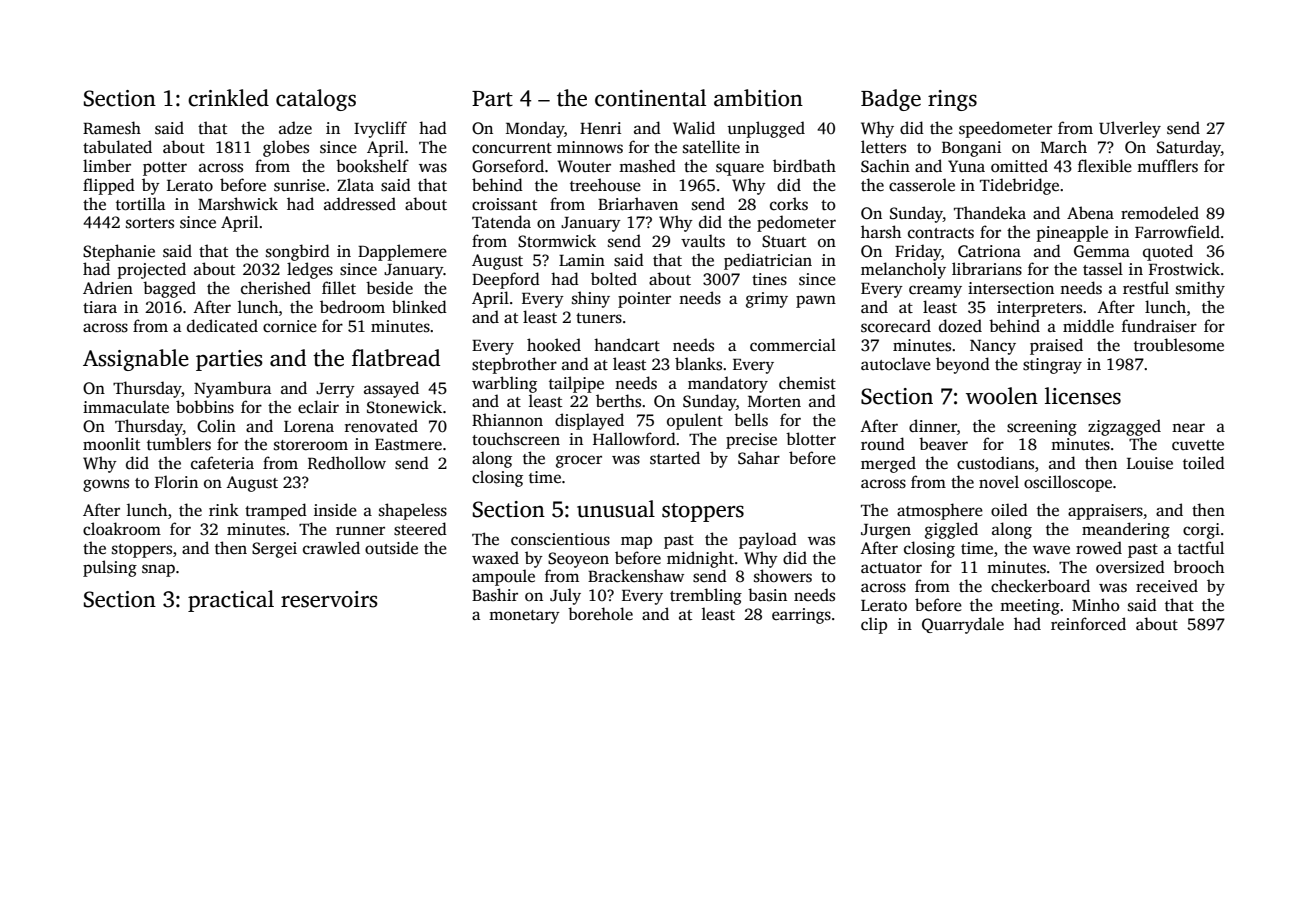 The width and height of the screenshot is (1308, 924). What do you see at coordinates (694, 127) in the screenshot?
I see `Walid` at bounding box center [694, 127].
